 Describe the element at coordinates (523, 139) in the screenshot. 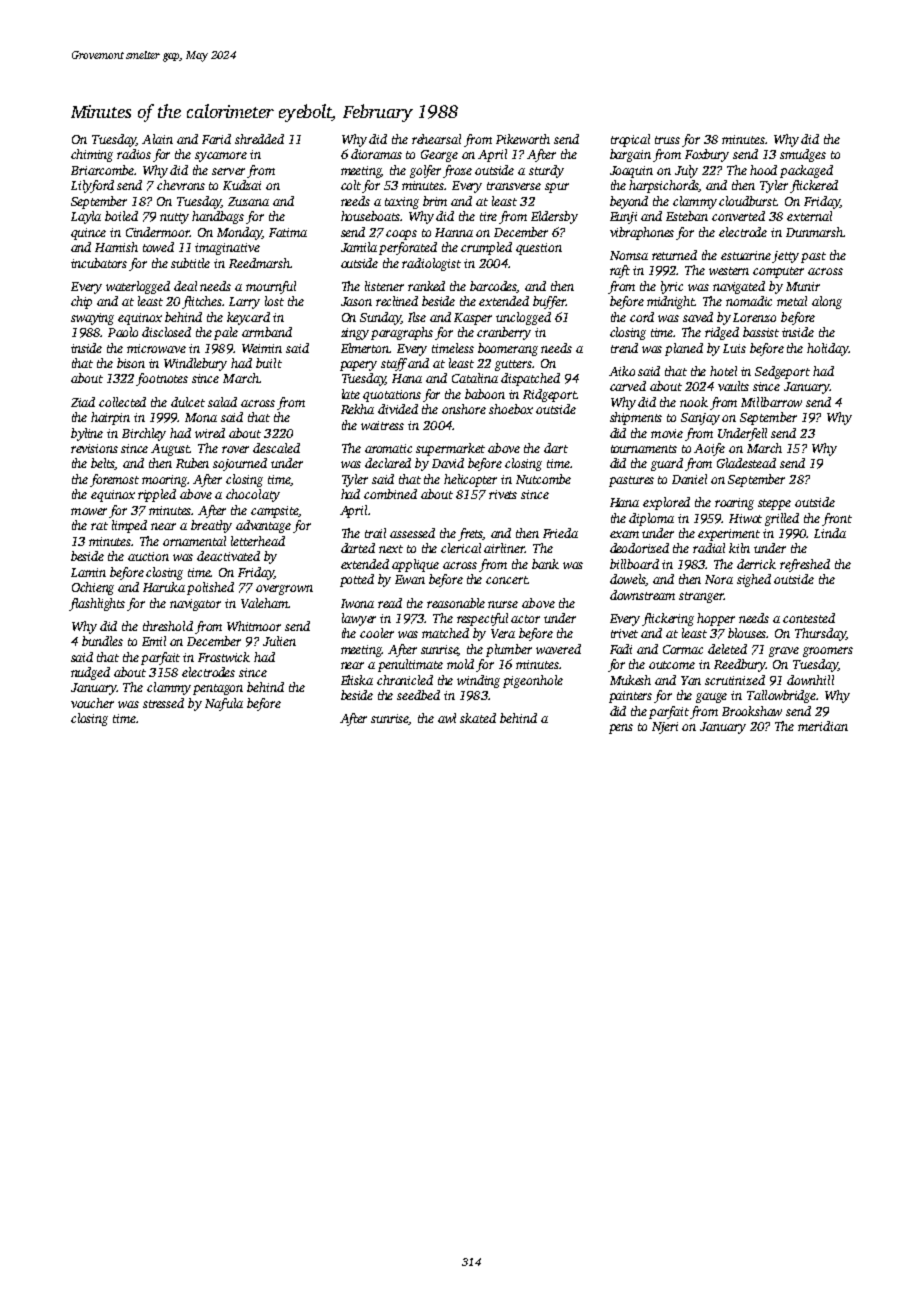

I see `Pikeworth` at that location.
